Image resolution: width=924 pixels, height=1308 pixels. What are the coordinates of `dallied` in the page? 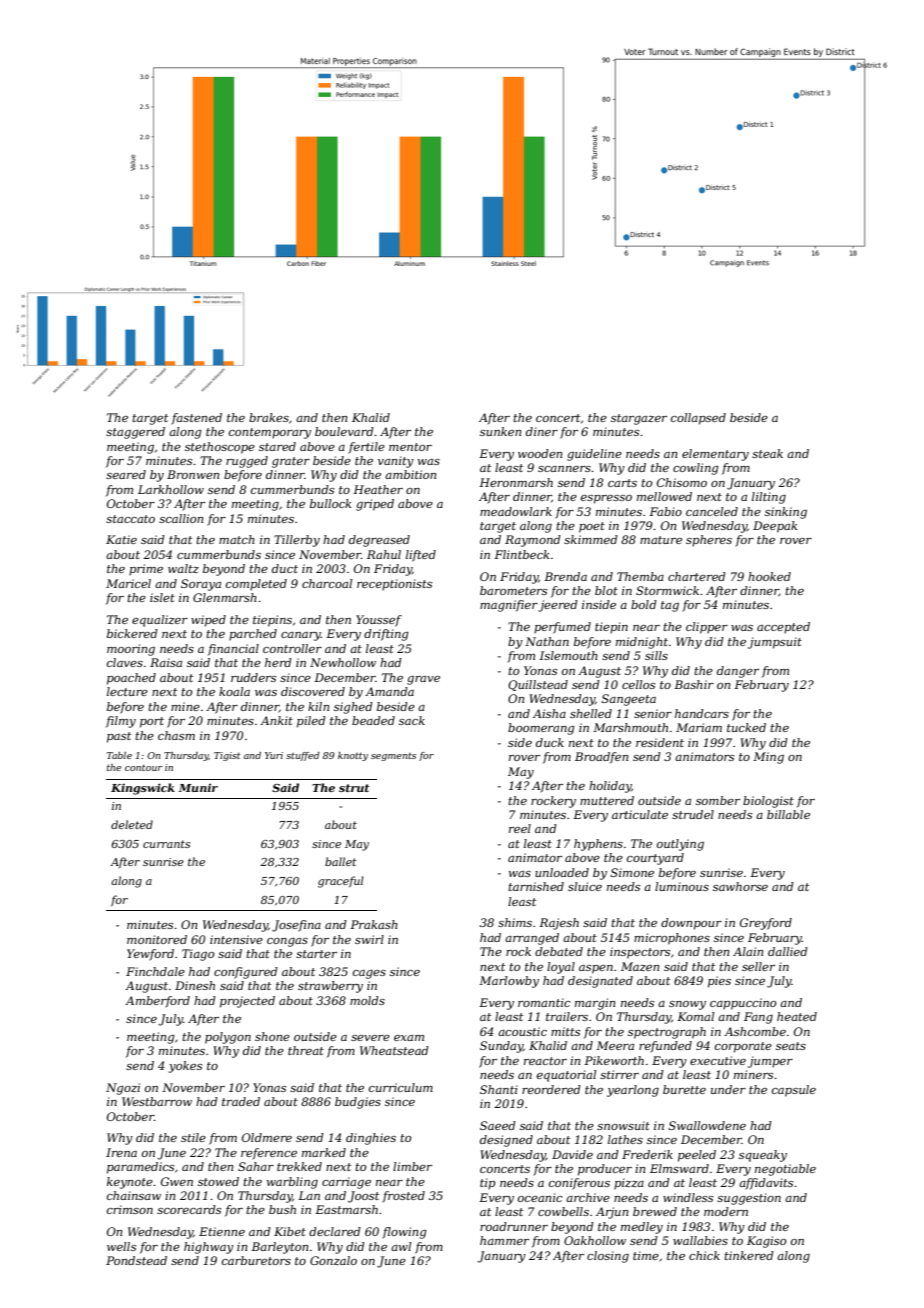 It's located at (788, 951).
